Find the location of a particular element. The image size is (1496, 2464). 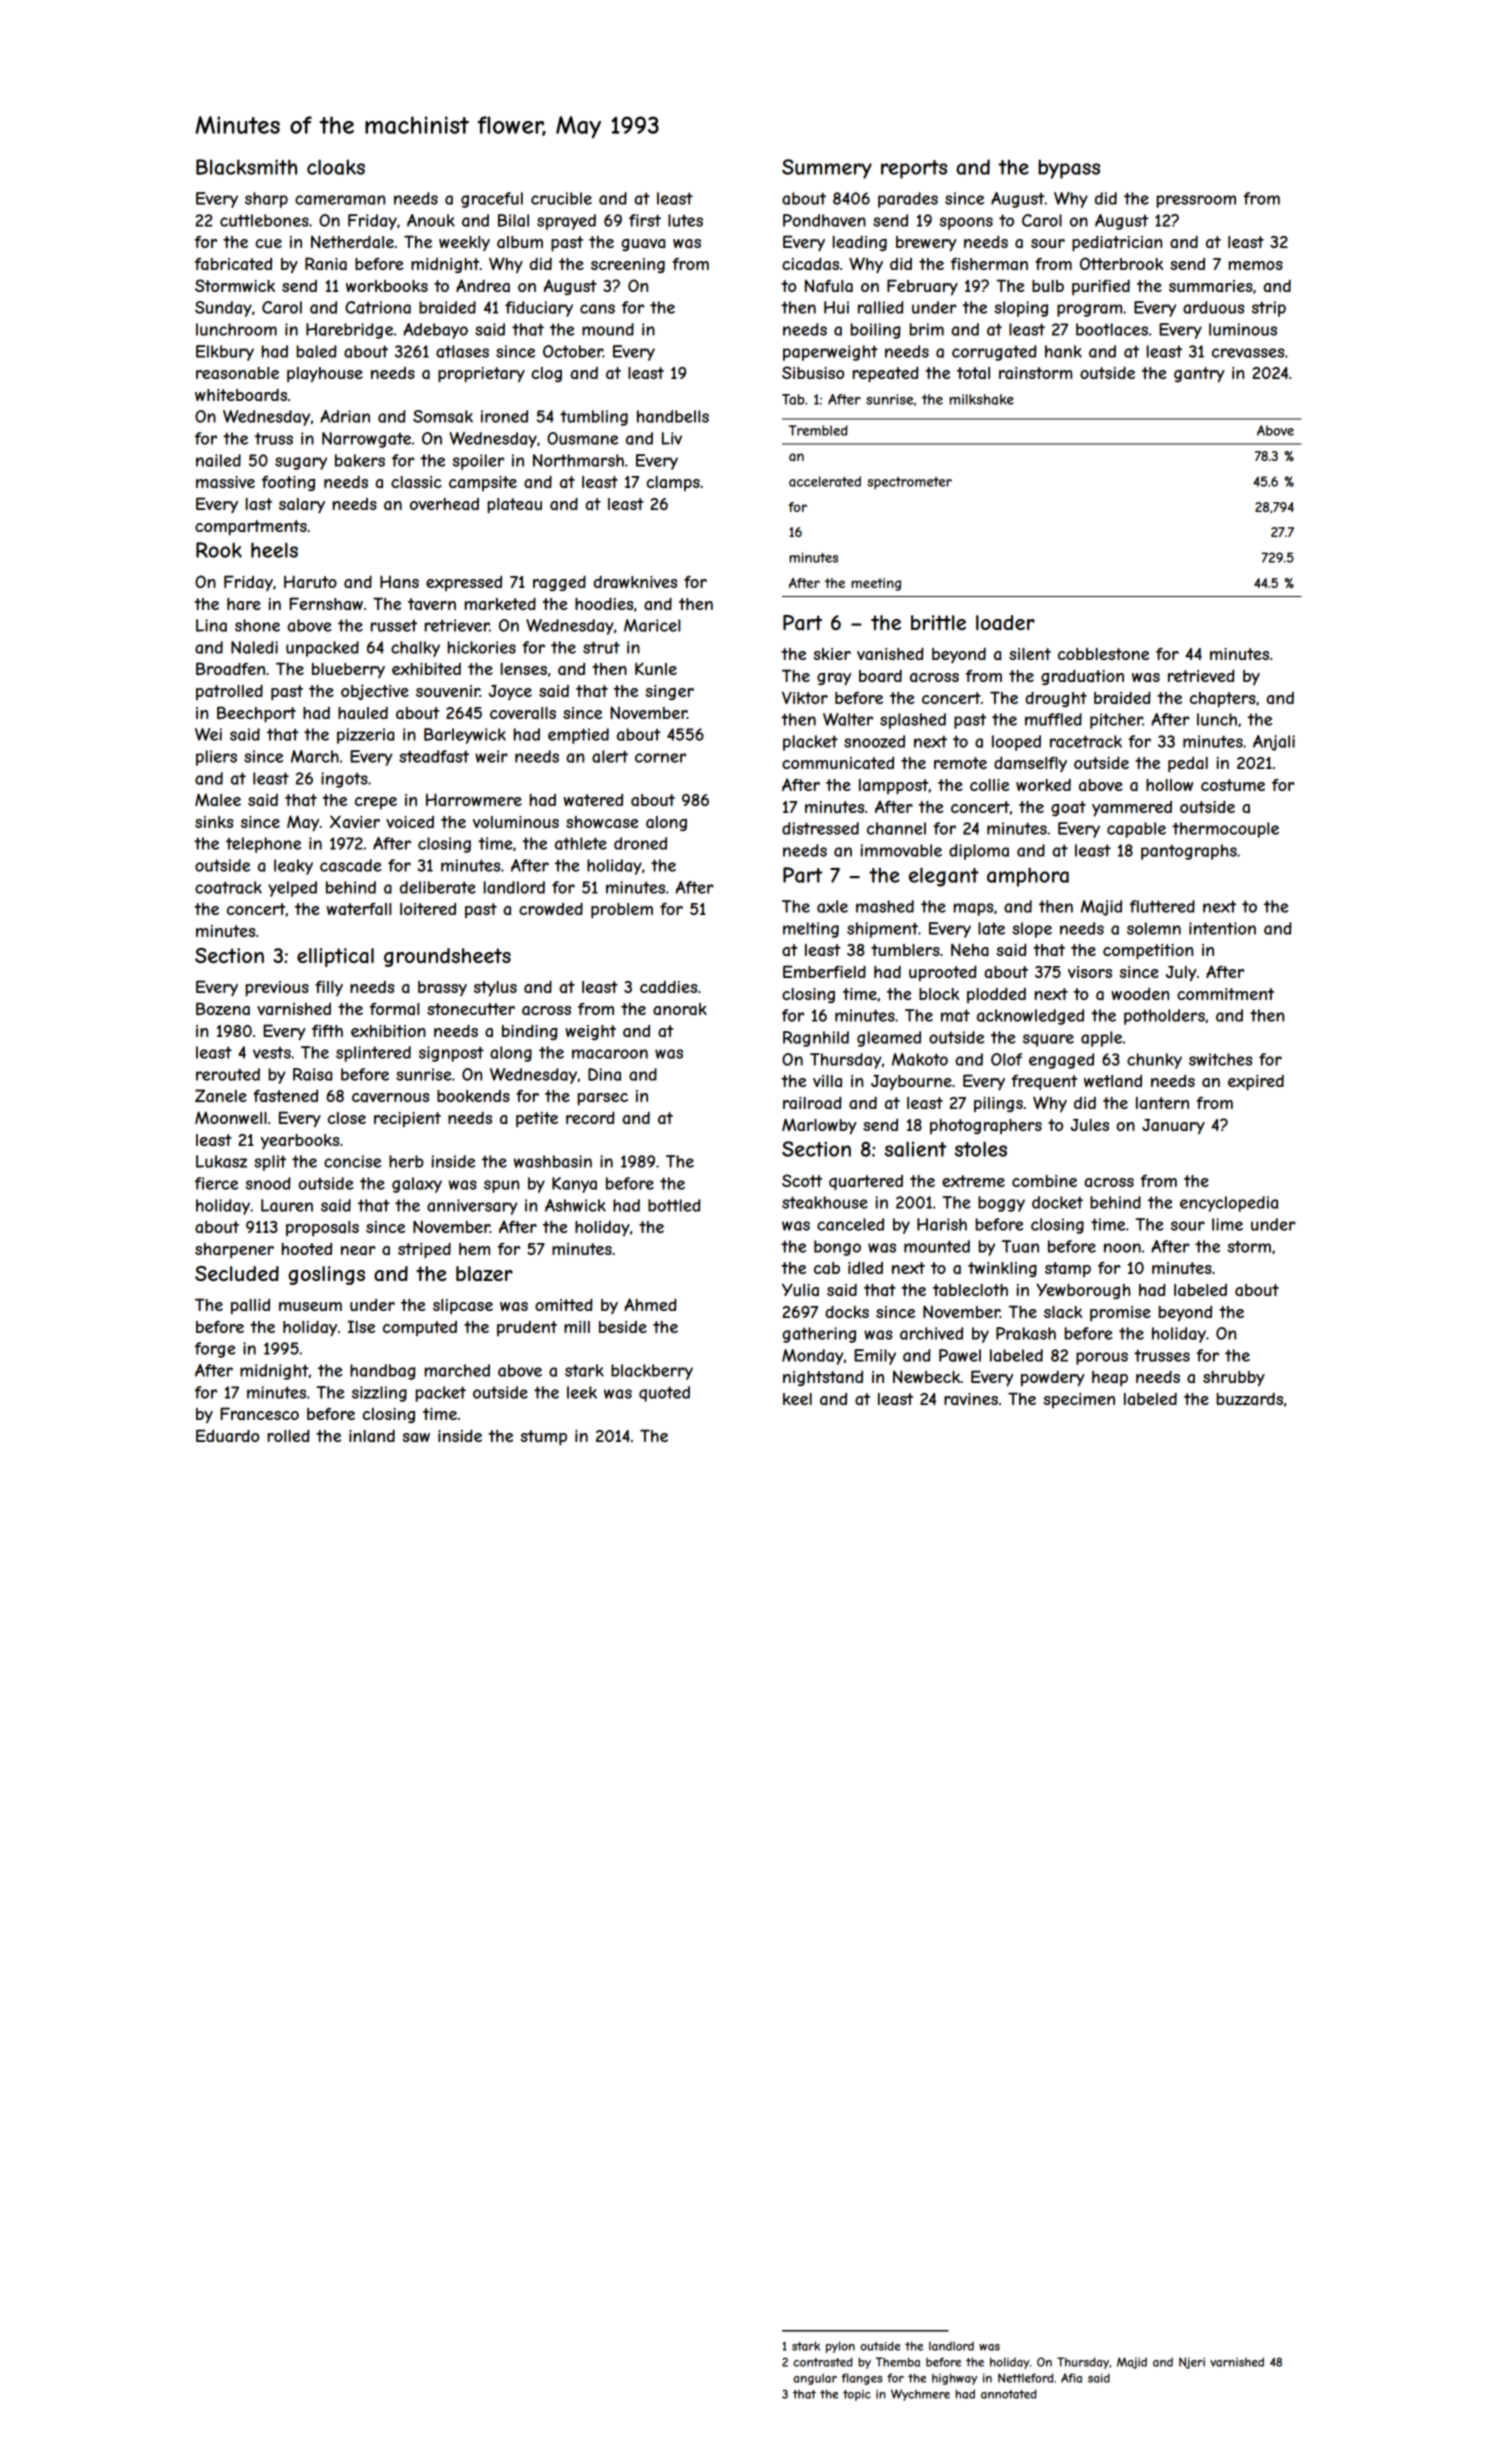

quartered is located at coordinates (866, 1182).
